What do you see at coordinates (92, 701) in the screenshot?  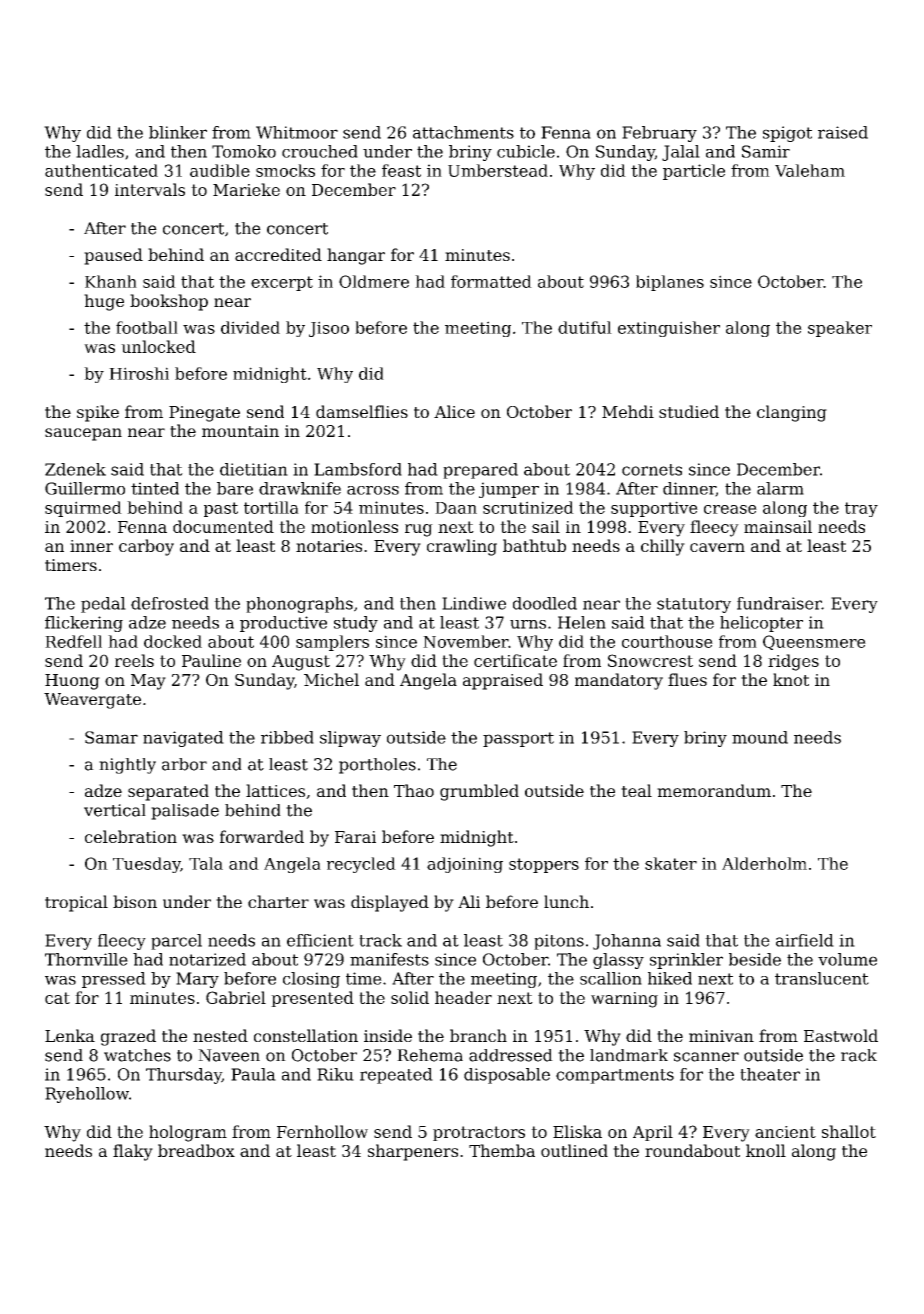 I see `Weavergate` at bounding box center [92, 701].
